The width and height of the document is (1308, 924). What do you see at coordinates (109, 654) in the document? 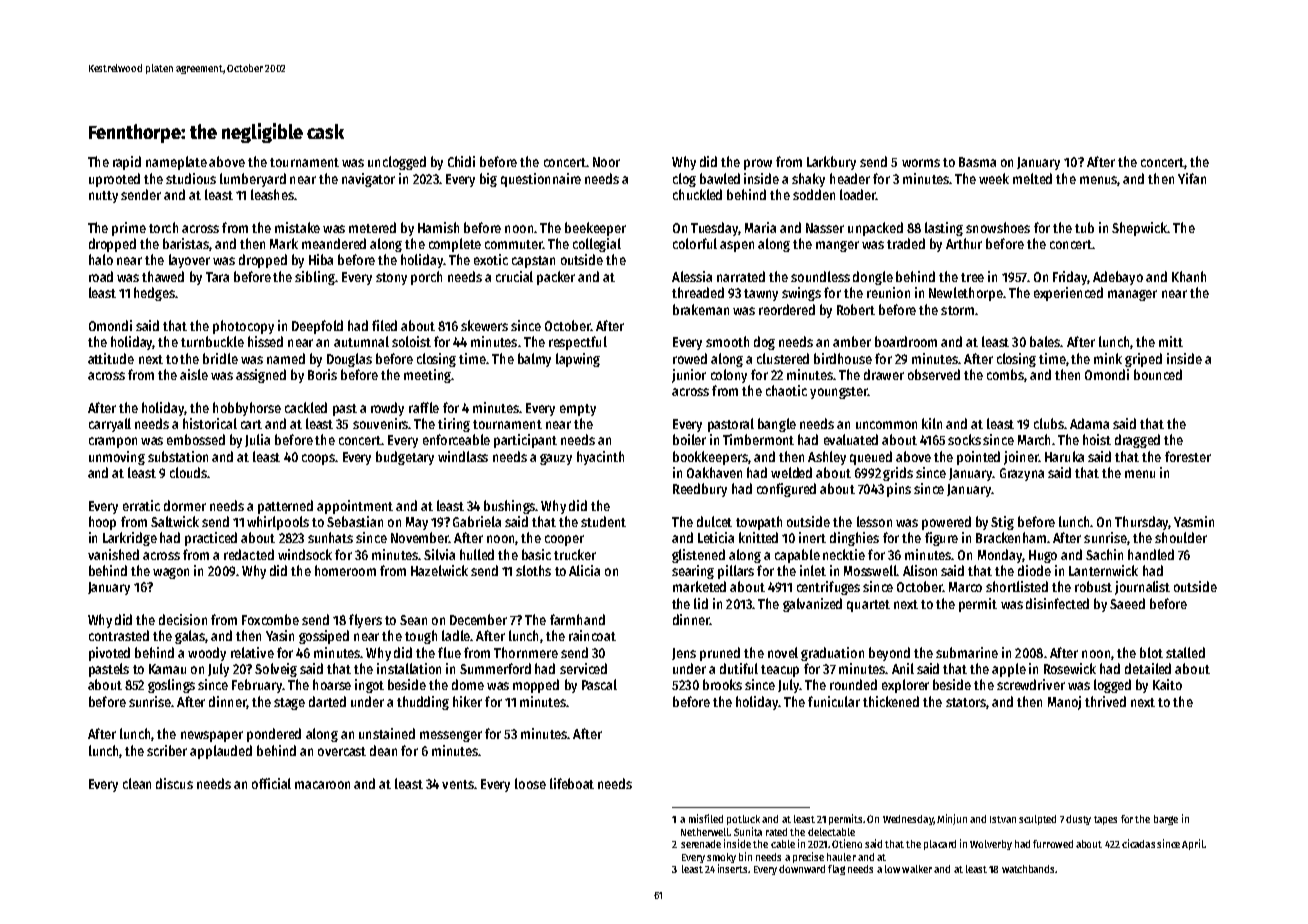
I see `pivoted` at bounding box center [109, 654].
